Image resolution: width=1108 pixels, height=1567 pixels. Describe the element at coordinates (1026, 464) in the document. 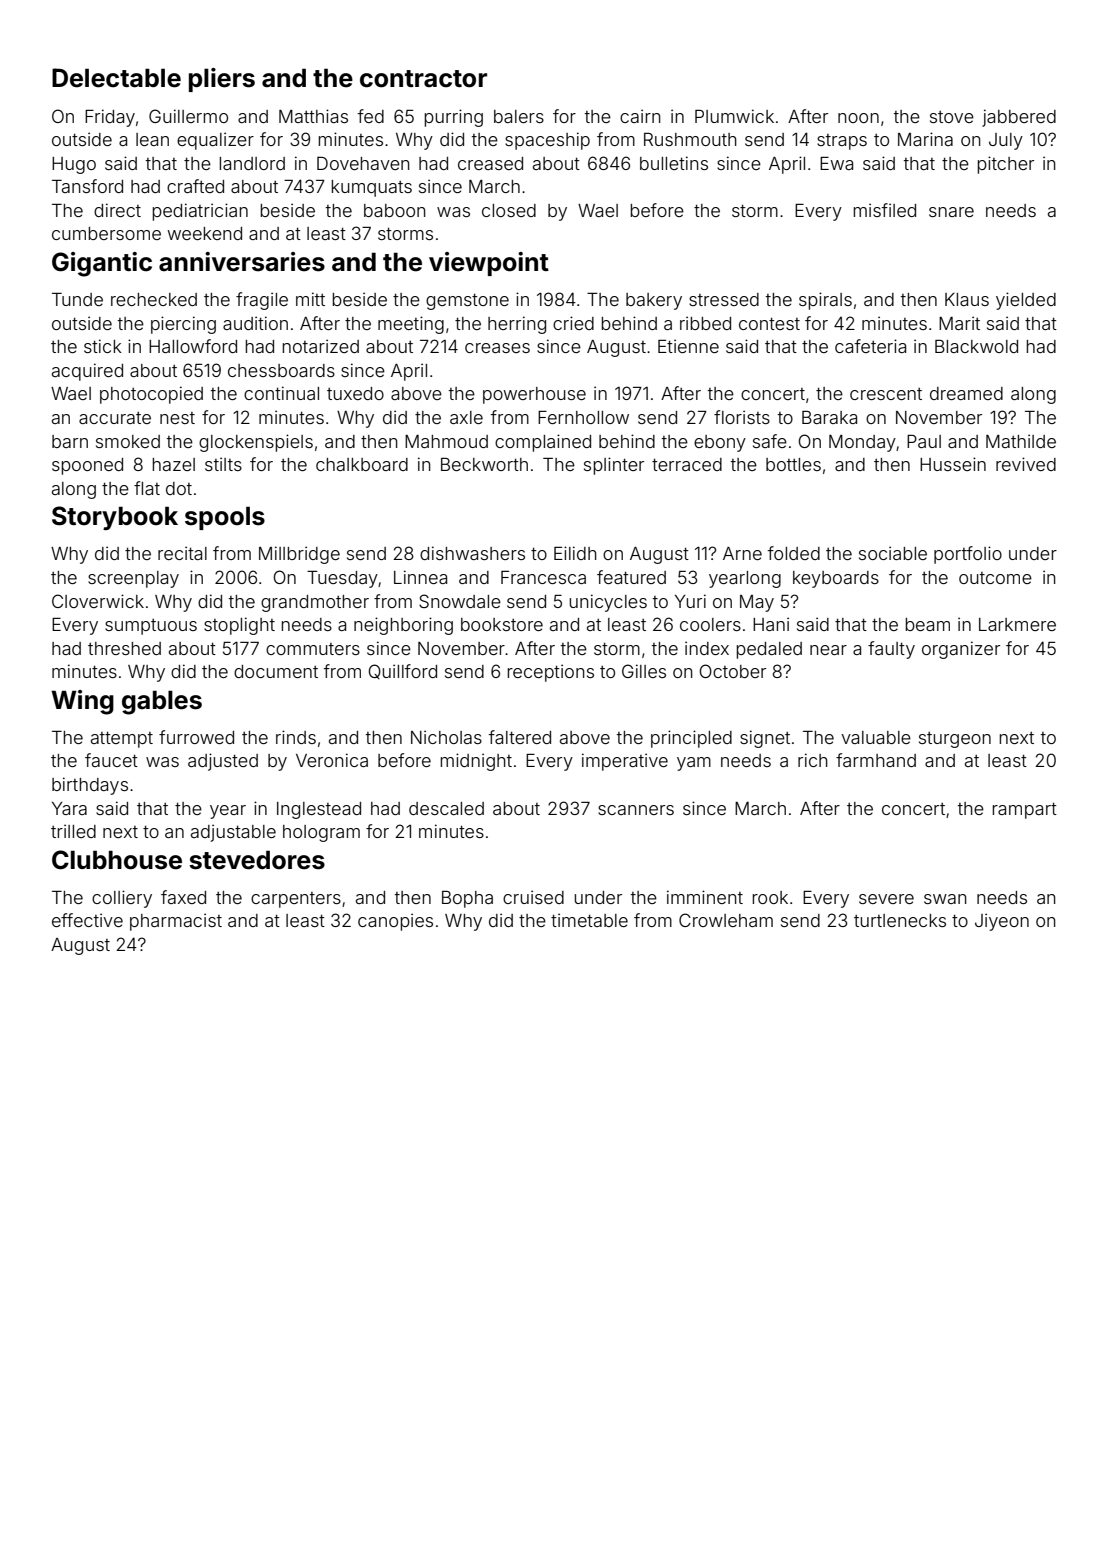

I see `revived` at that location.
